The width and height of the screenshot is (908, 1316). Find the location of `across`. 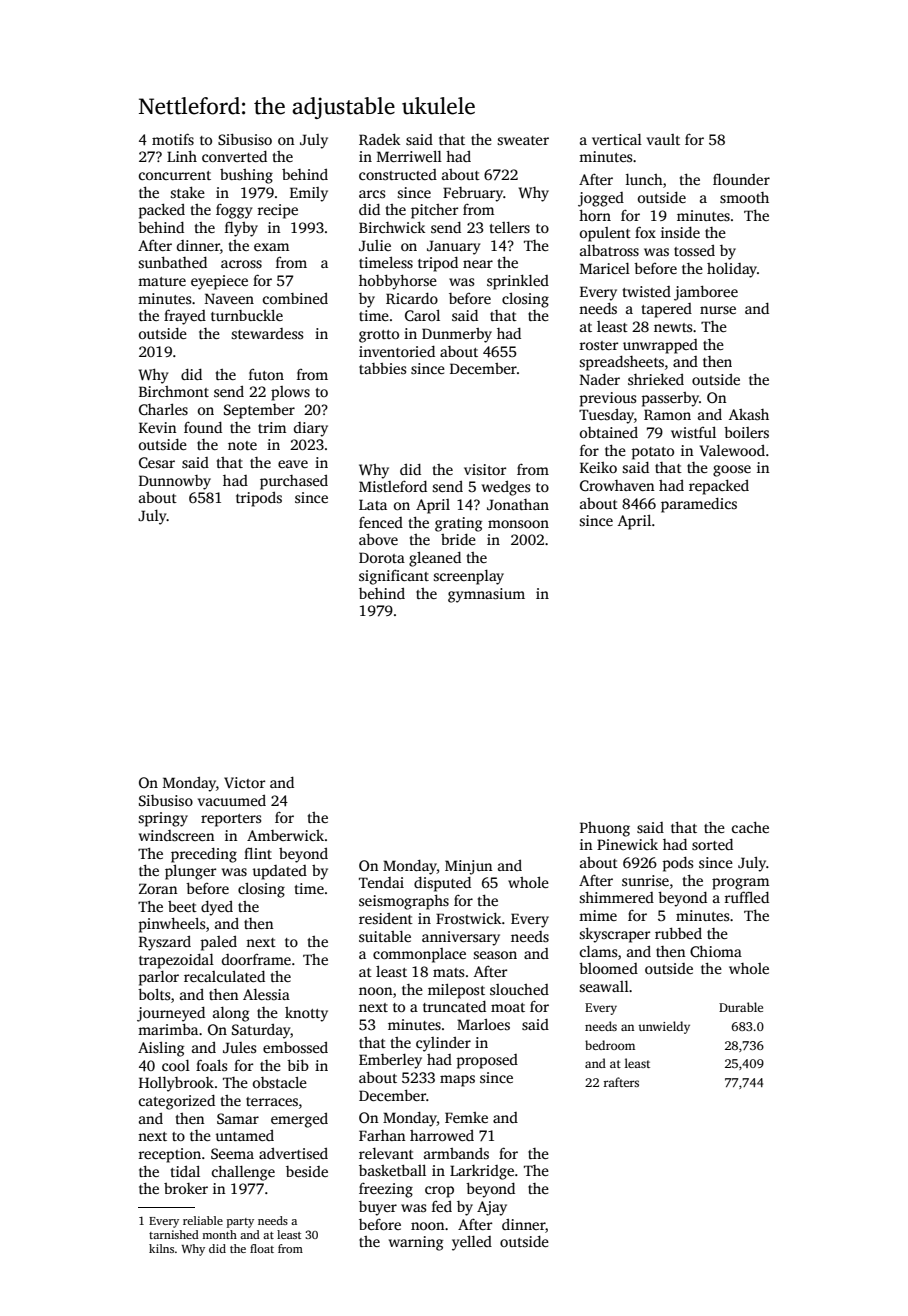

across is located at coordinates (241, 264).
